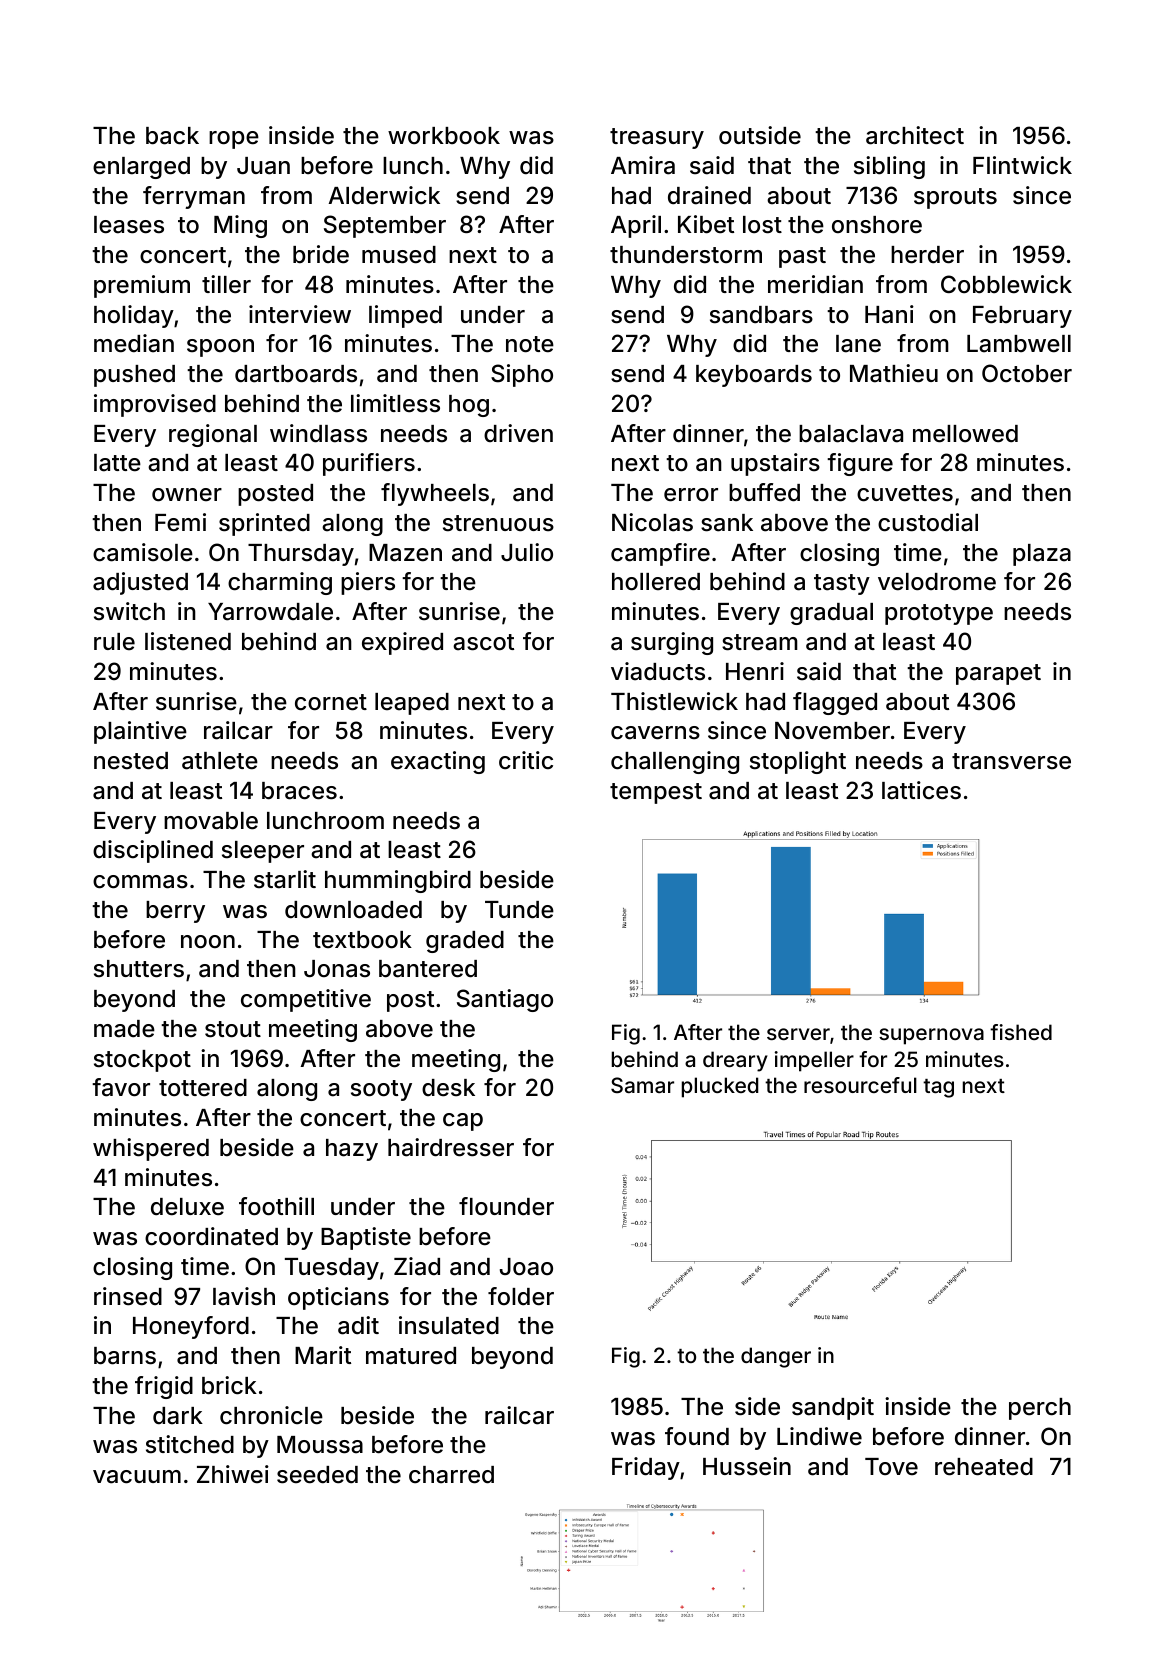 The width and height of the screenshot is (1165, 1654). Describe the element at coordinates (915, 135) in the screenshot. I see `architect` at that location.
